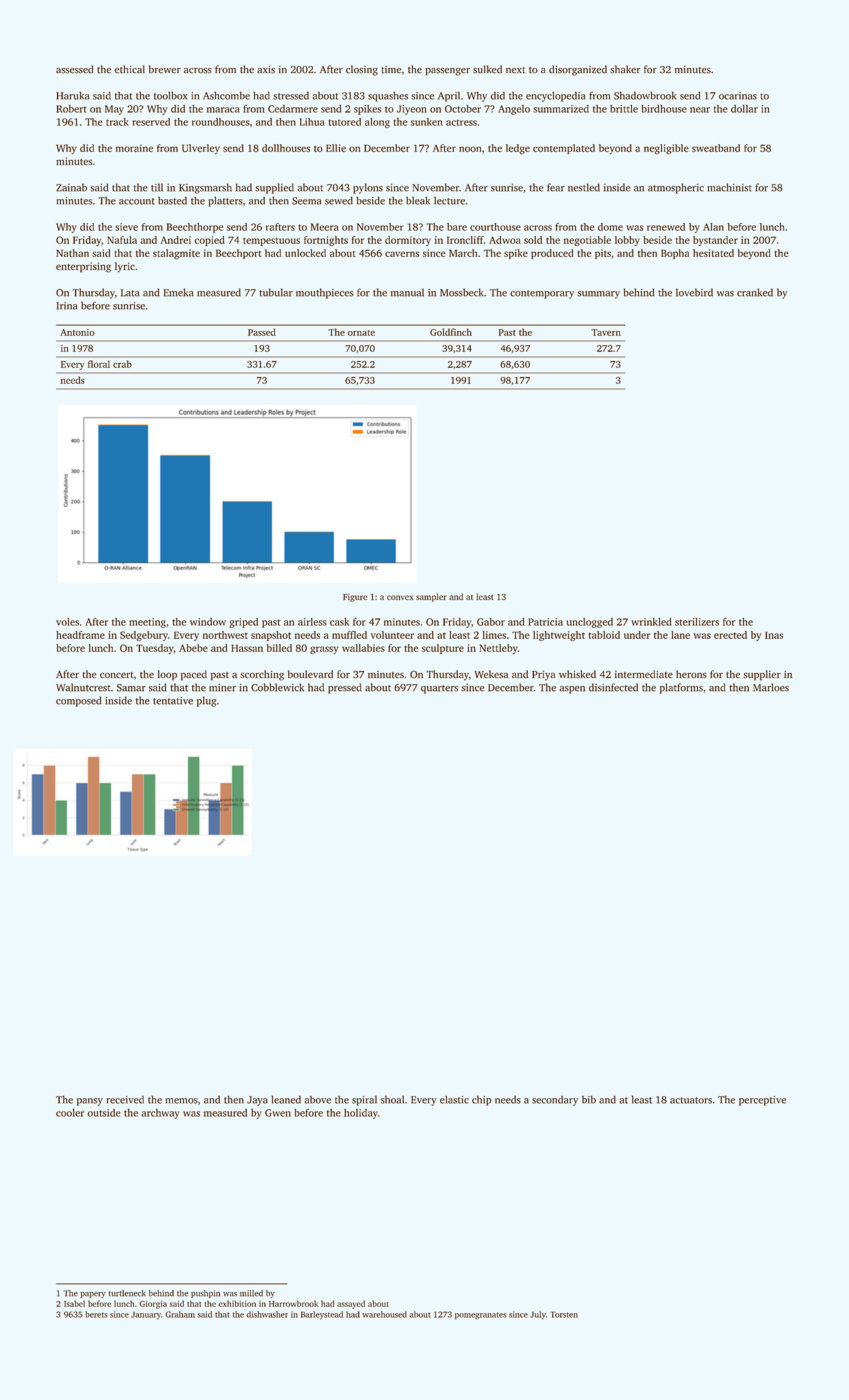 The image size is (849, 1400). What do you see at coordinates (439, 689) in the image?
I see `quarters` at bounding box center [439, 689].
